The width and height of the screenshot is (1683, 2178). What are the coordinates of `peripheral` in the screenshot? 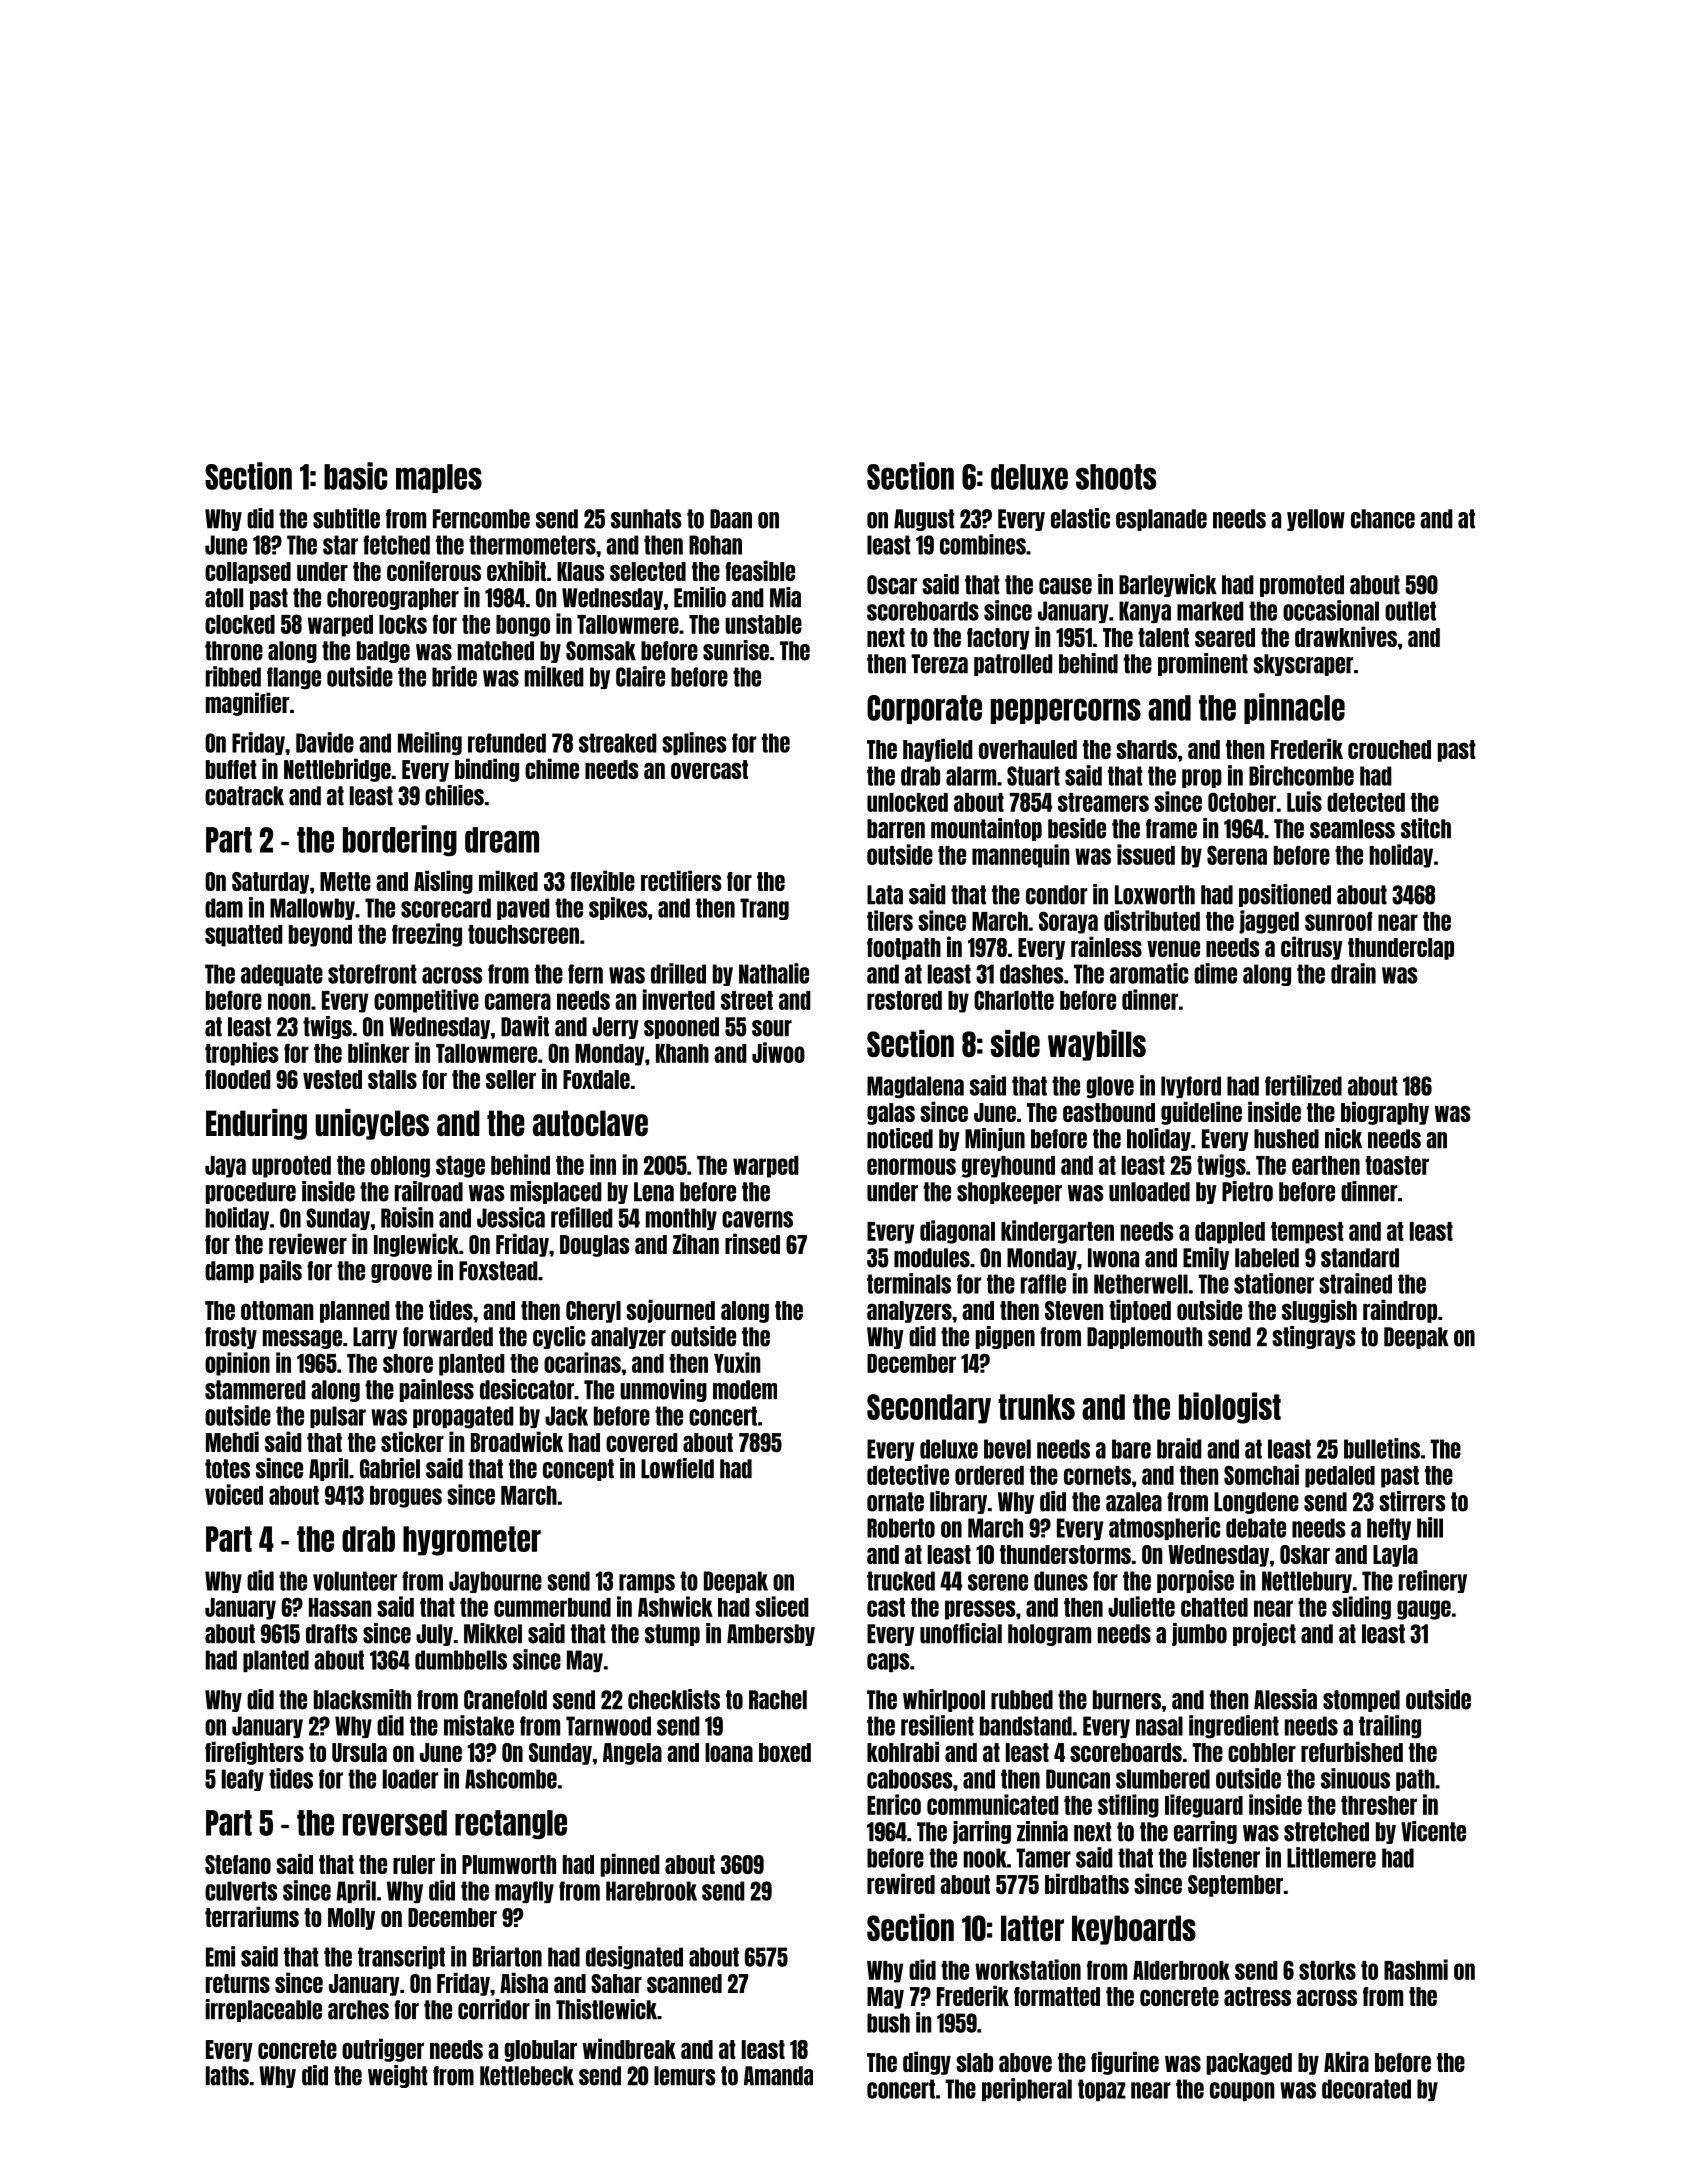 It's located at (1027, 2089).
